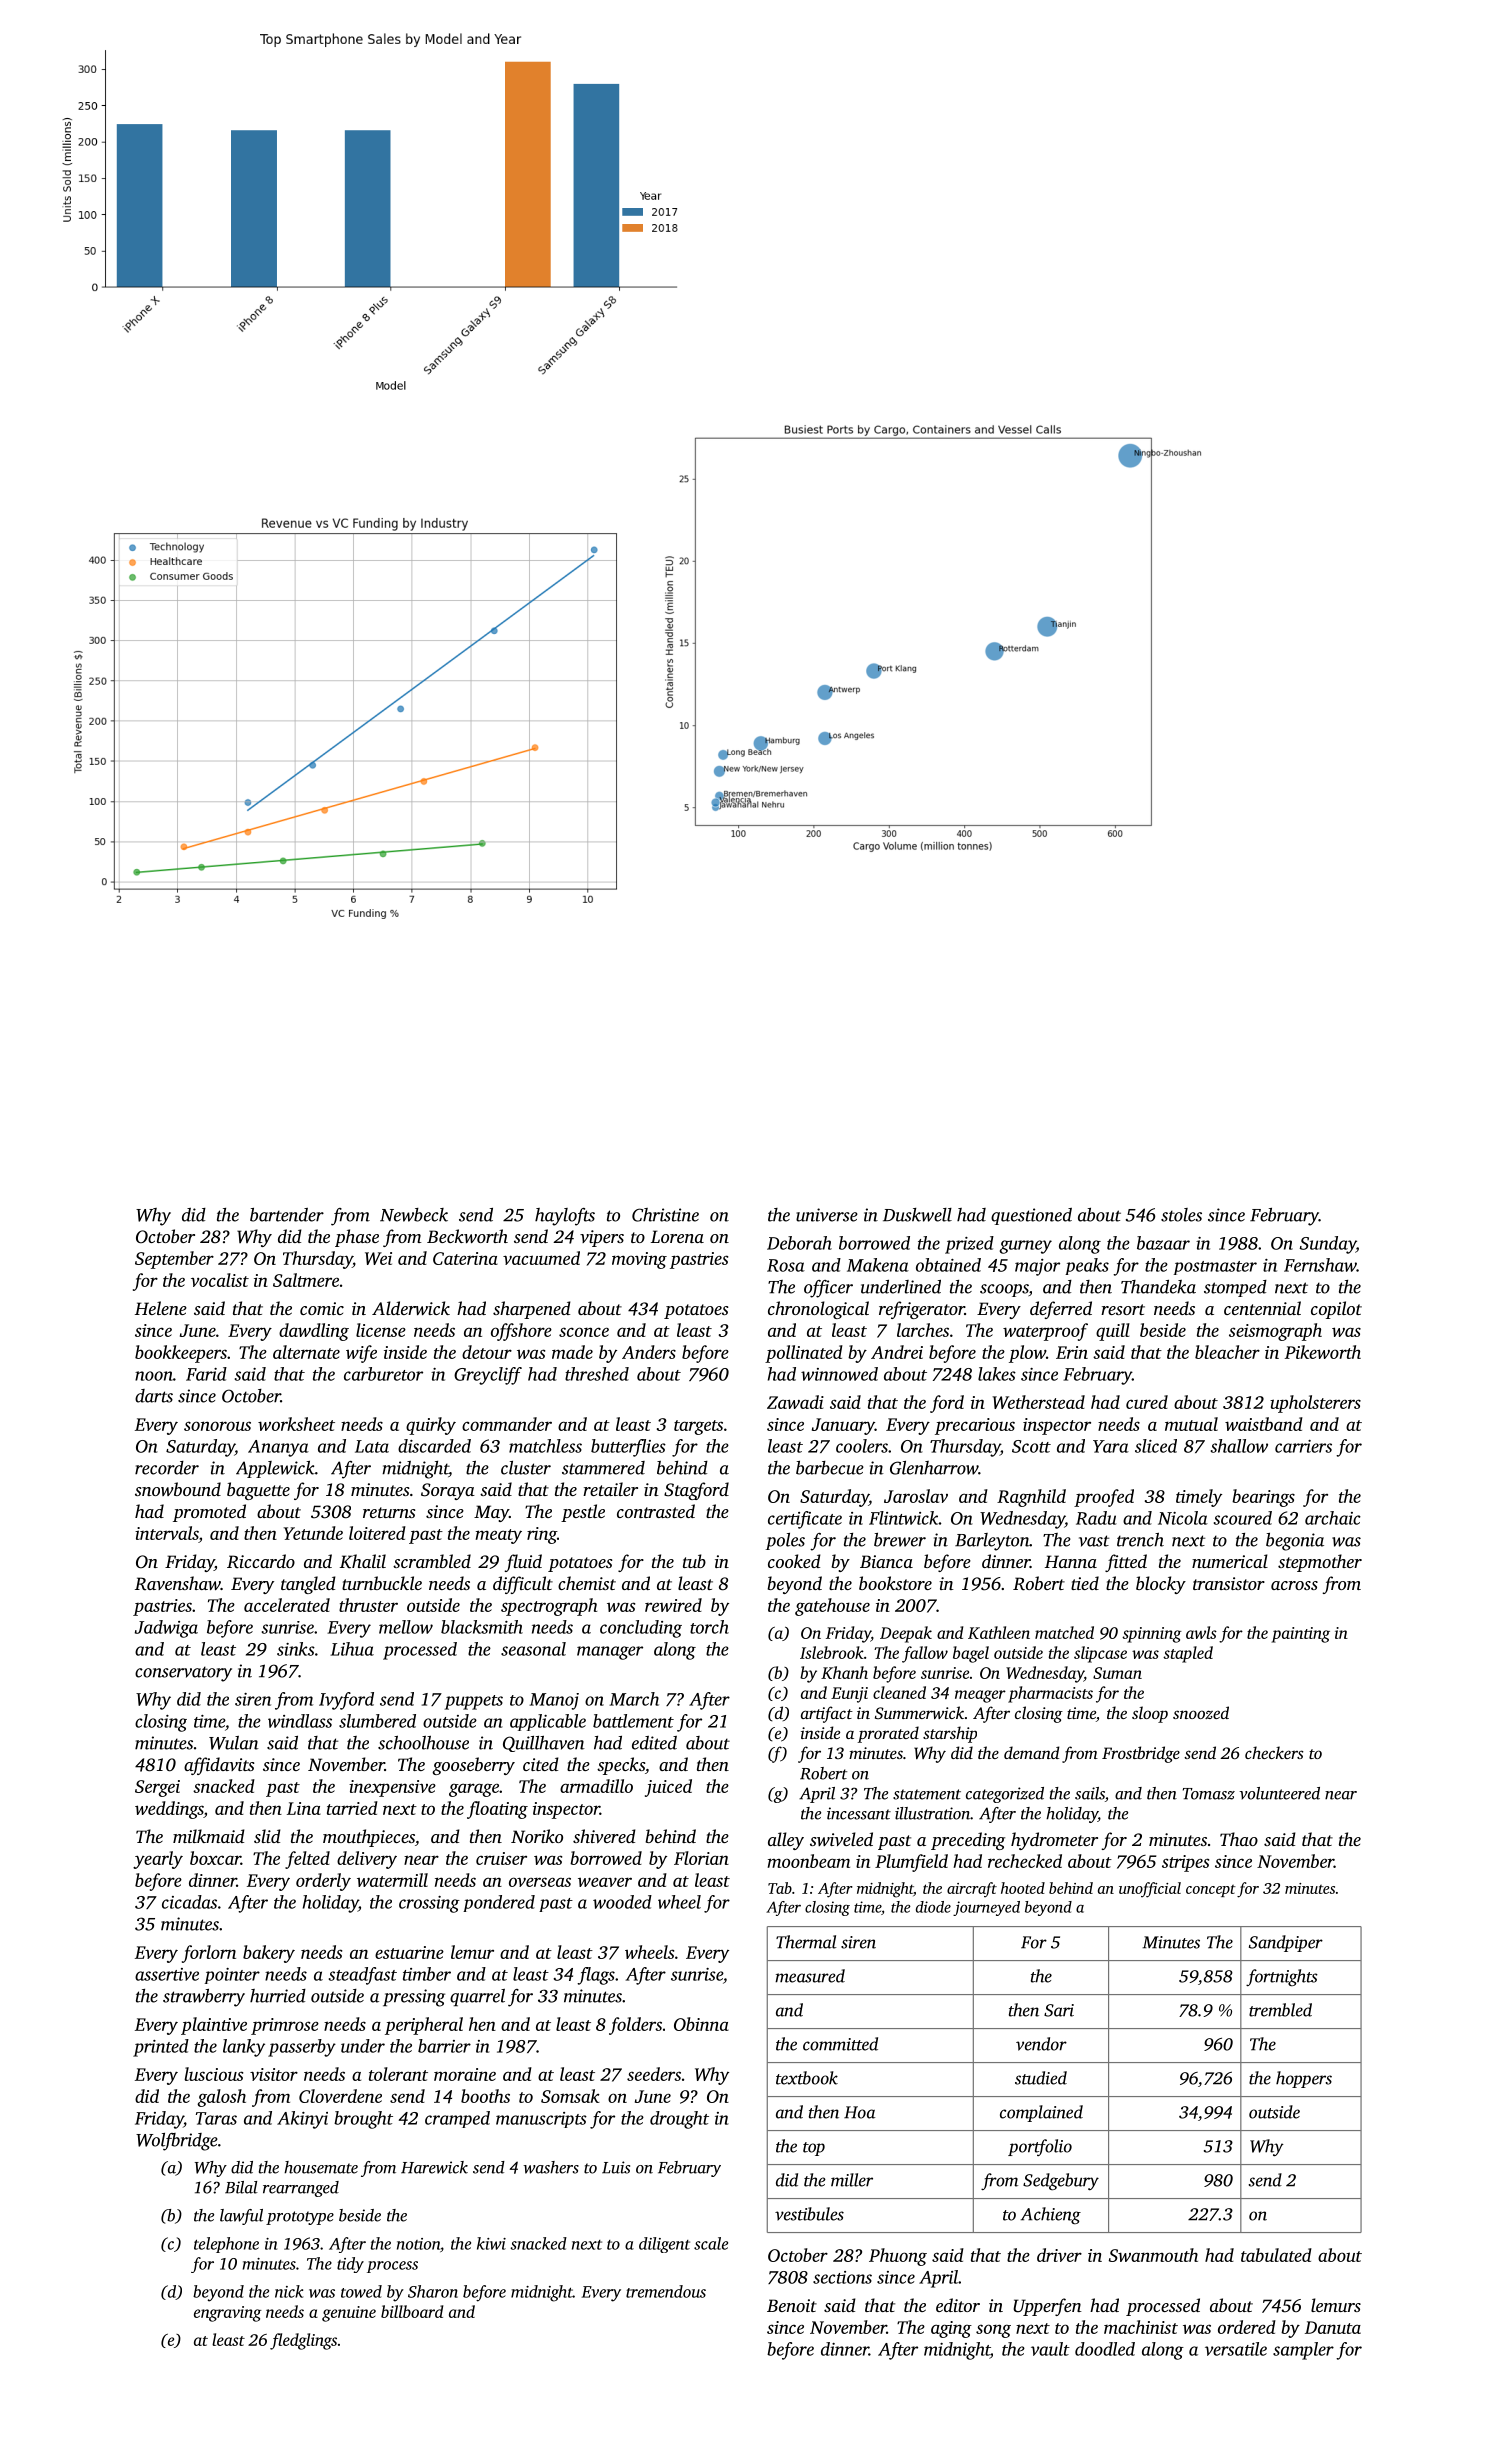  Describe the element at coordinates (154, 1396) in the page. I see `darts` at that location.
